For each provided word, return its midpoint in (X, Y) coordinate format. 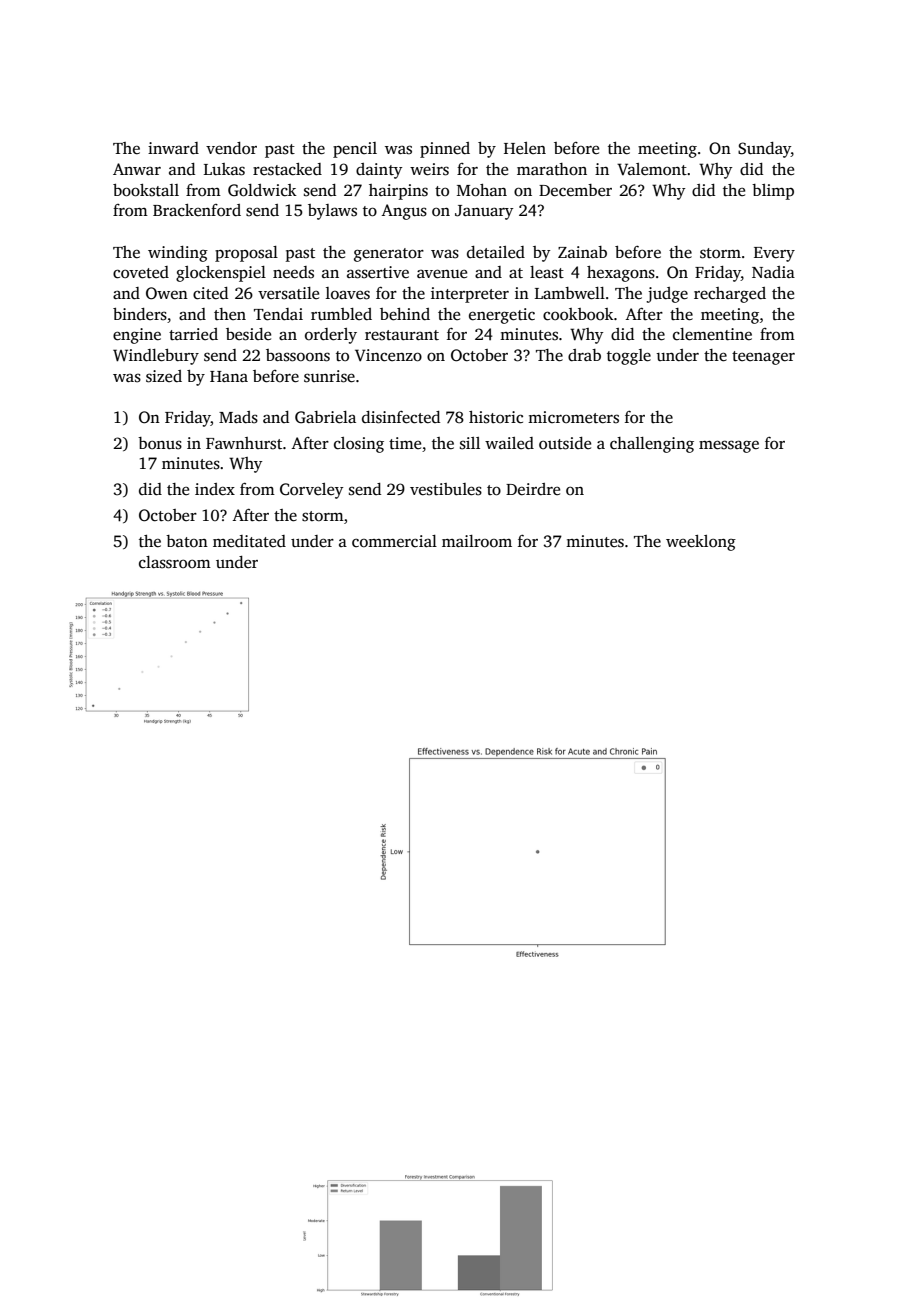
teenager (763, 358)
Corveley (311, 491)
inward (173, 148)
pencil (355, 150)
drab (584, 355)
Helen (525, 148)
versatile (288, 293)
